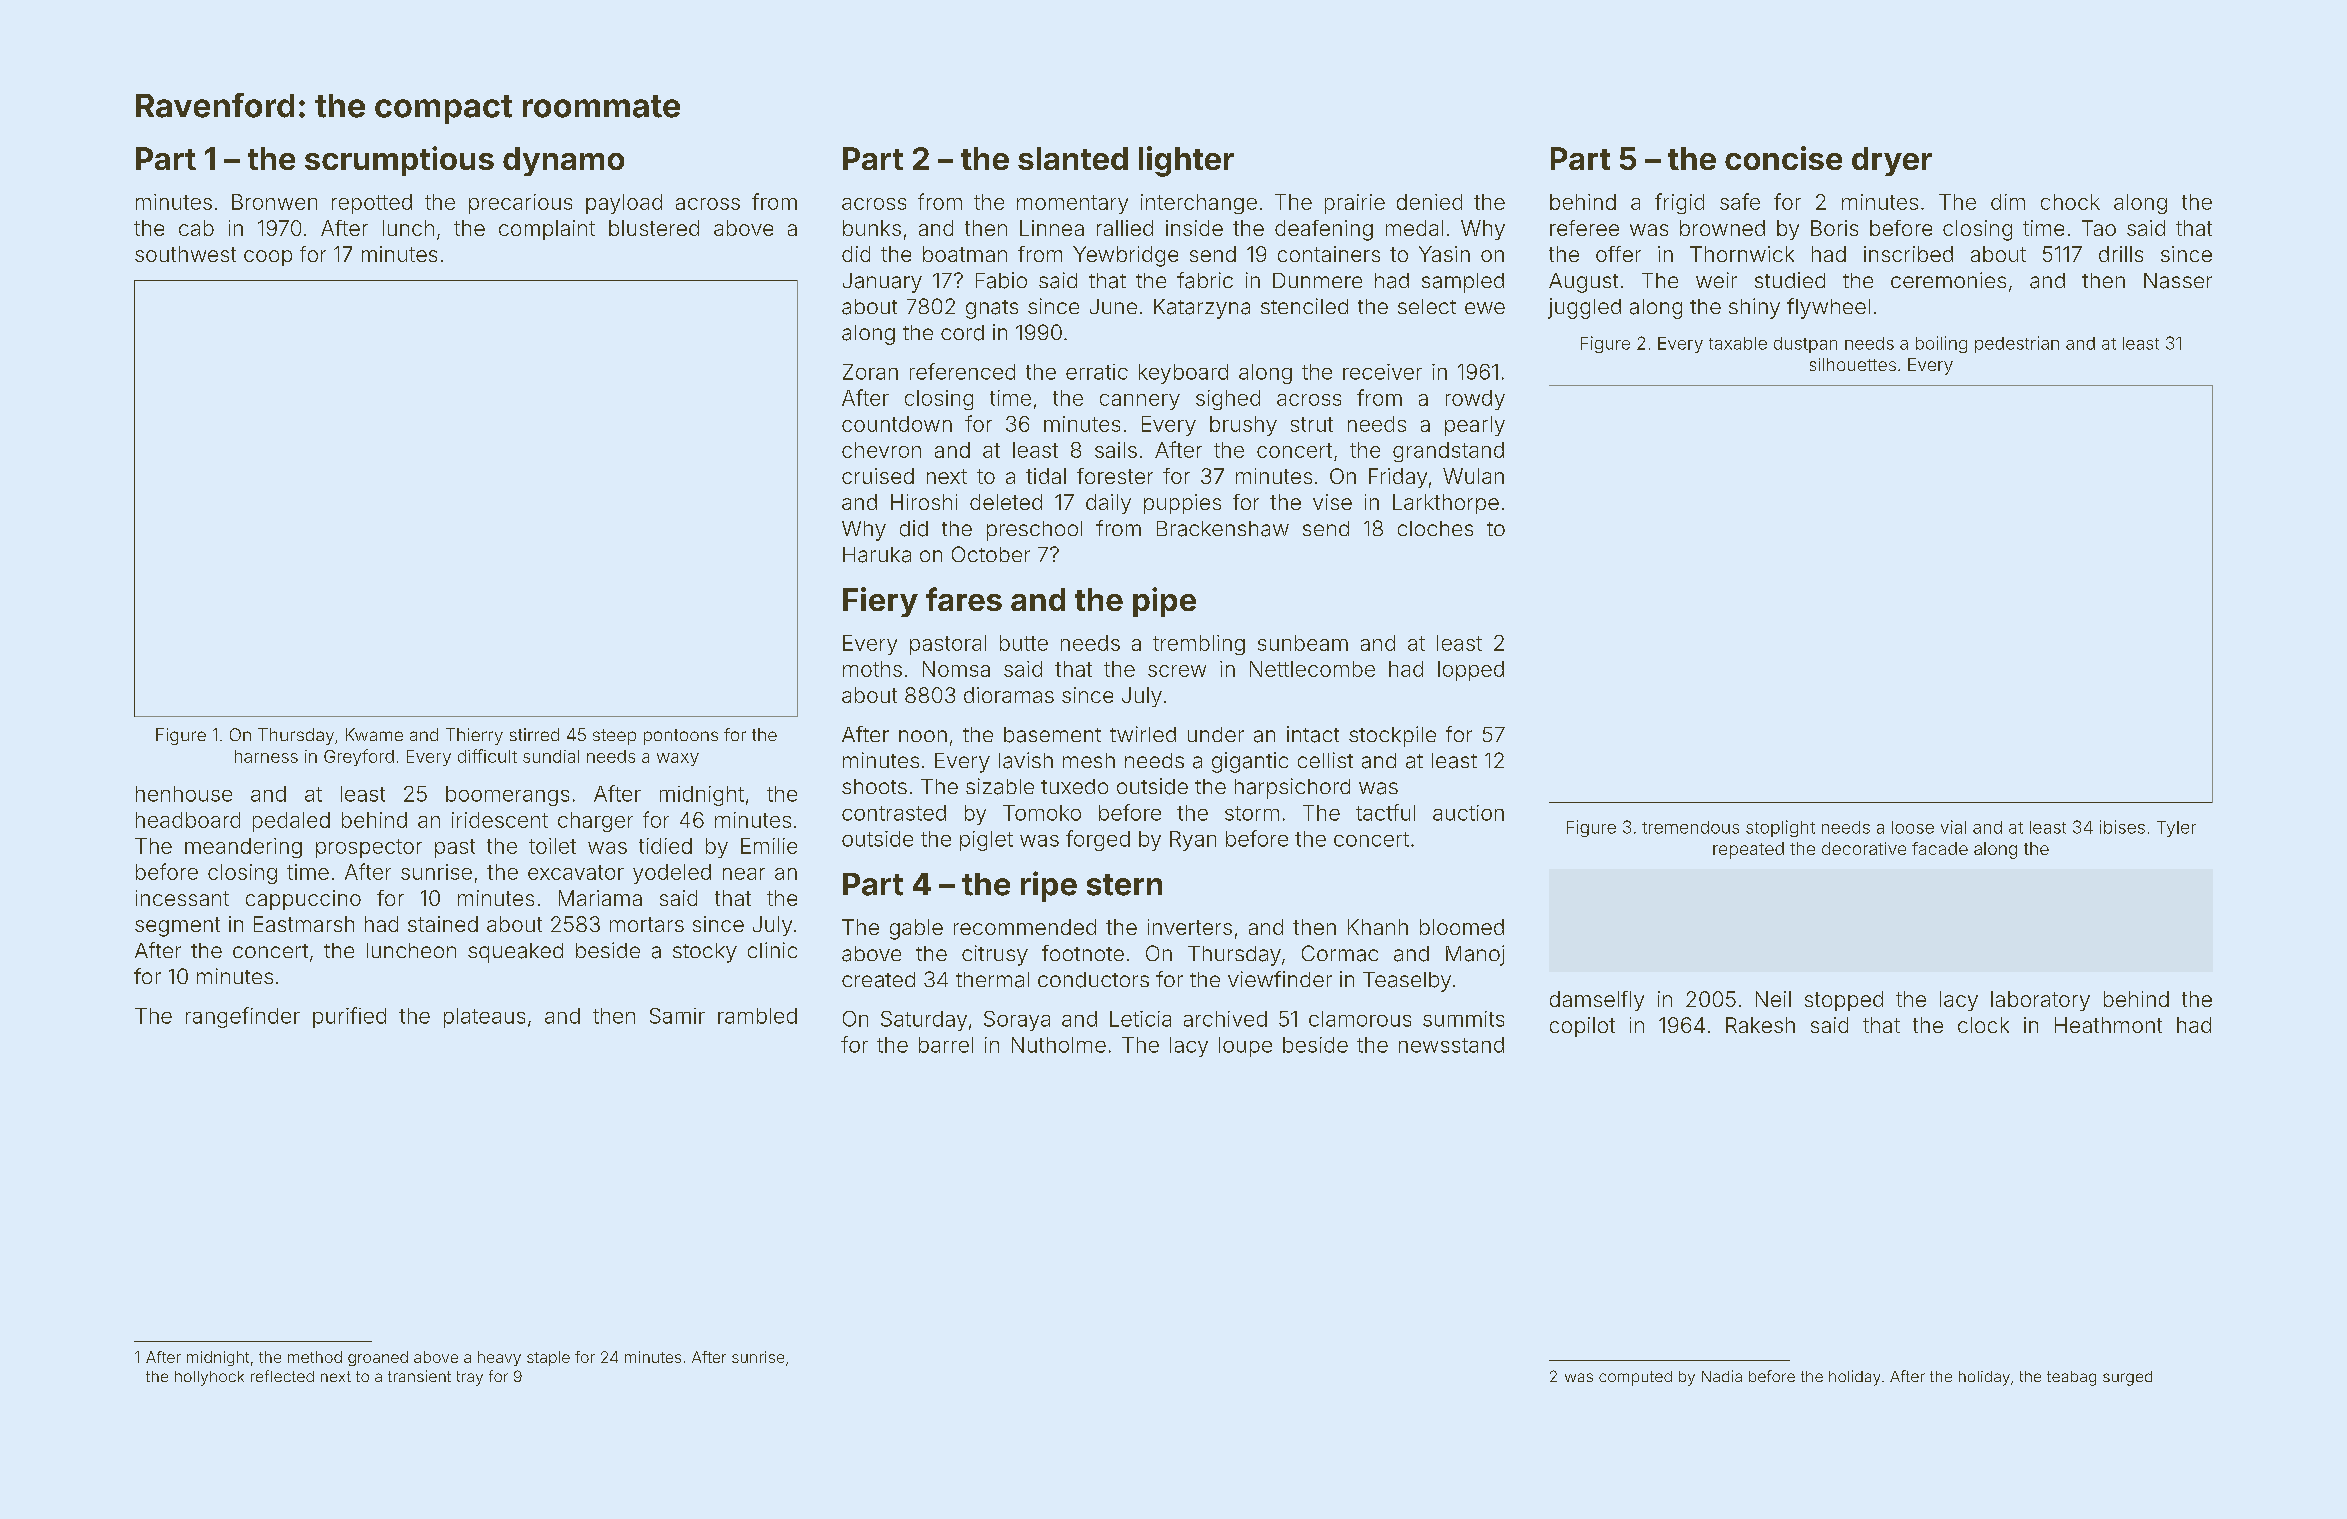 The width and height of the screenshot is (2347, 1519). Describe the element at coordinates (268, 258) in the screenshot. I see `coop` at that location.
